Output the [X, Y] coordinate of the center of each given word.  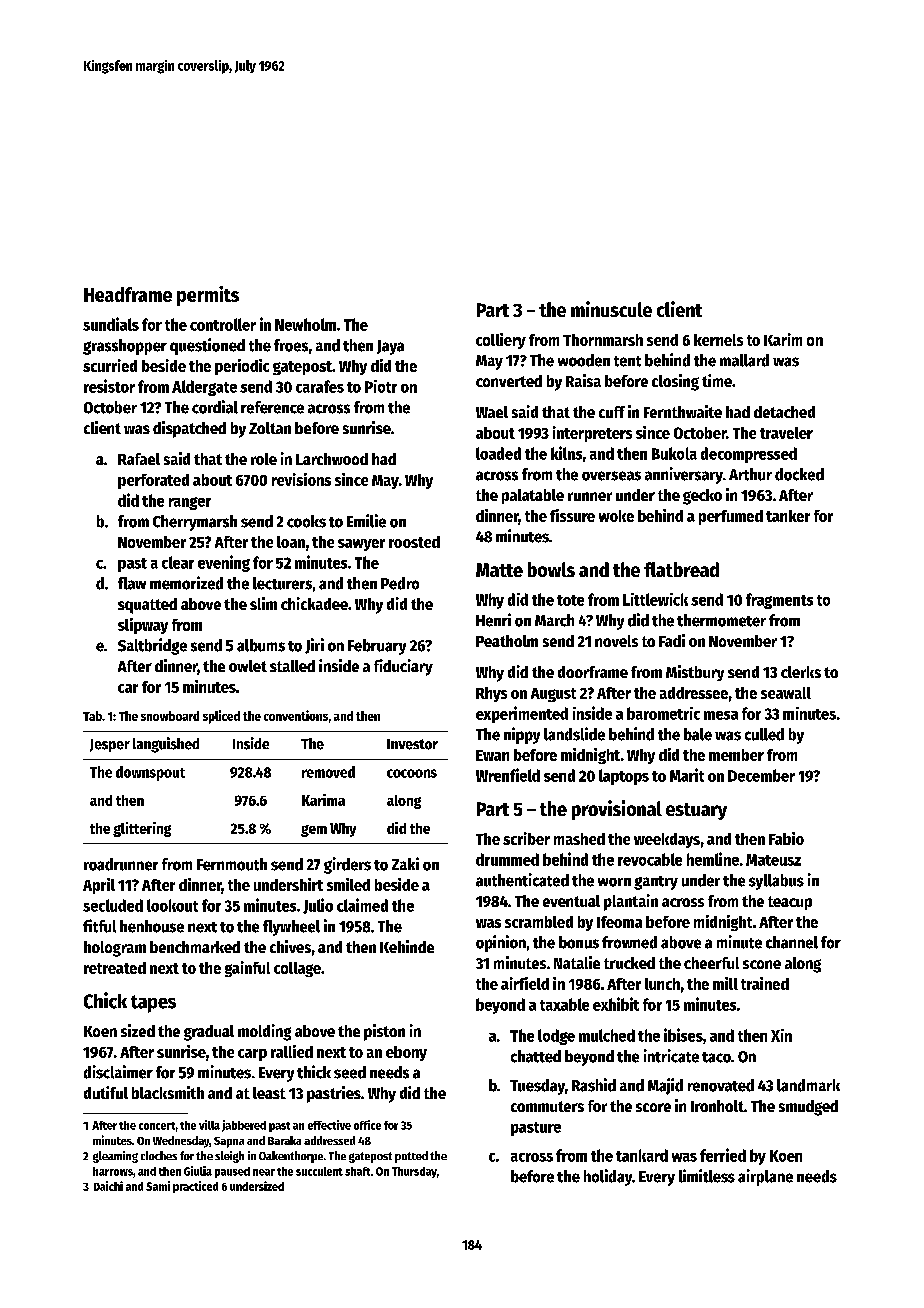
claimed [362, 905]
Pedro [400, 583]
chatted [536, 1056]
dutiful [106, 1092]
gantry [656, 883]
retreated [115, 968]
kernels [718, 340]
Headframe [128, 294]
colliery [501, 341]
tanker [788, 516]
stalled [292, 666]
